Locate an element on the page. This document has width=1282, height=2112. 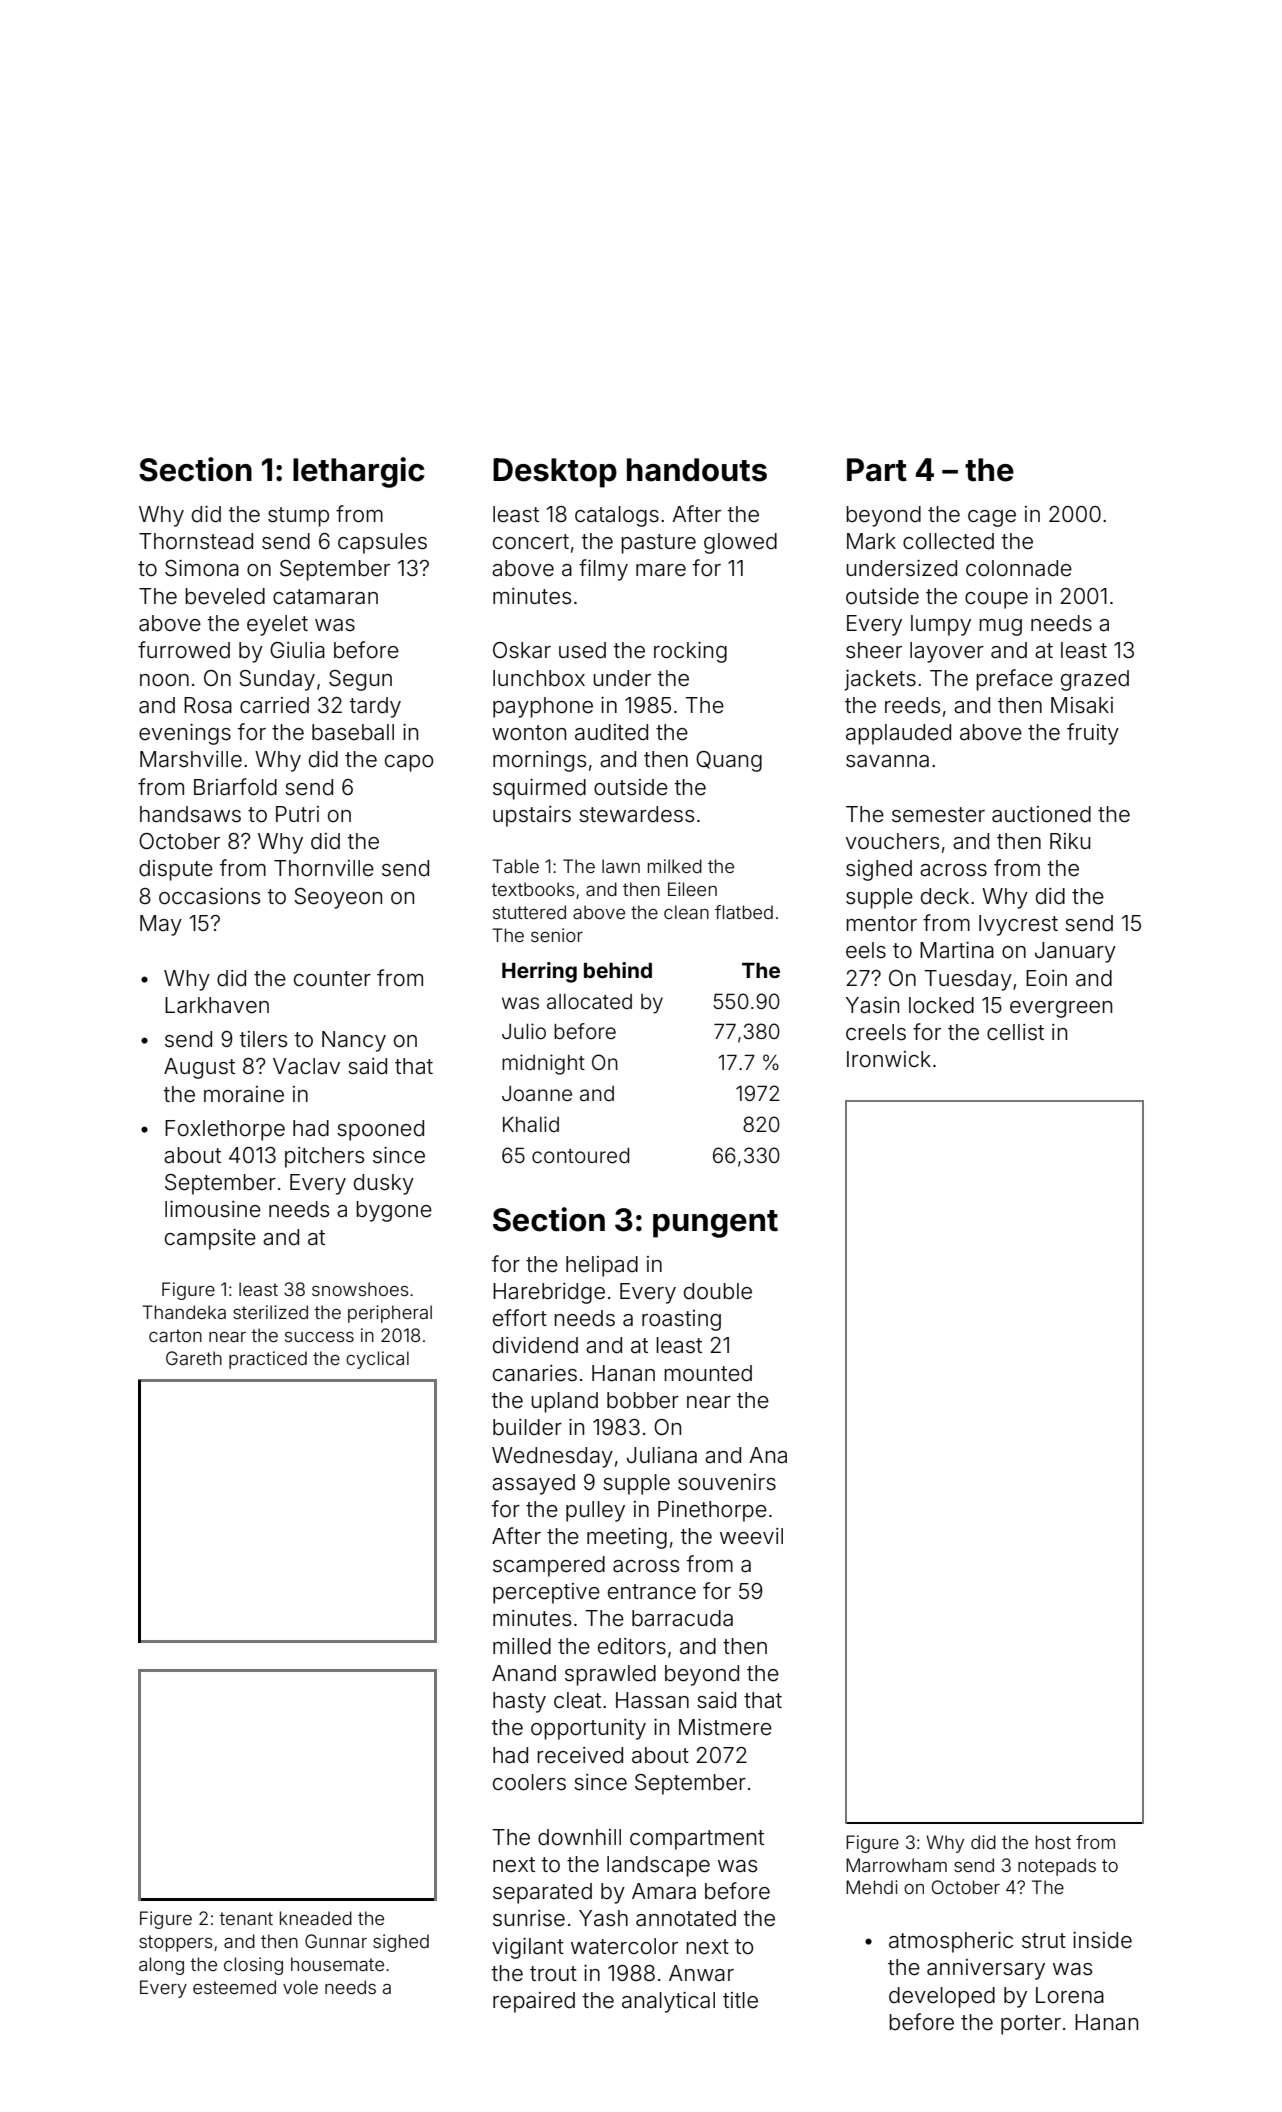
Thornstead is located at coordinates (196, 541).
